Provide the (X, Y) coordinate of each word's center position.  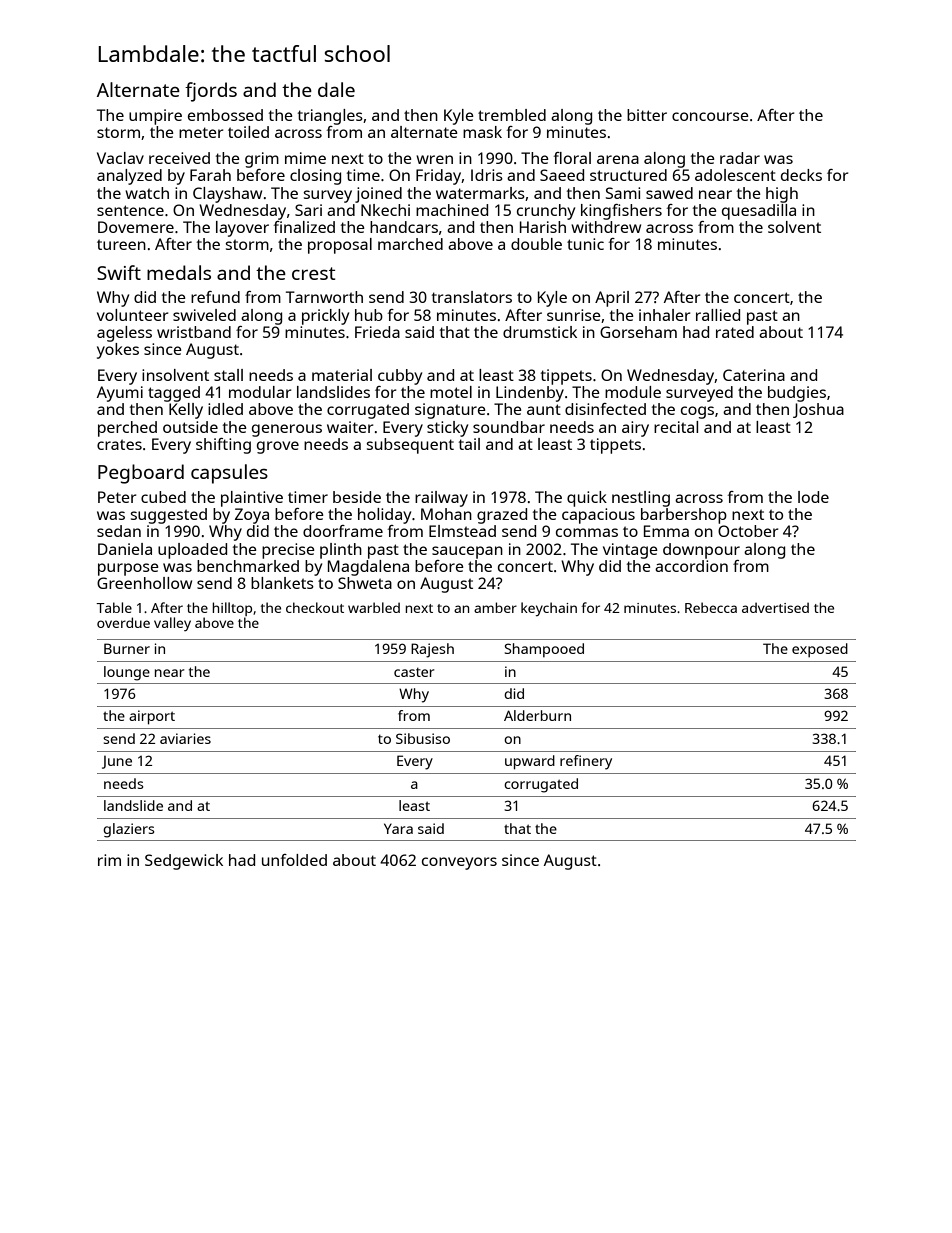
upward (530, 762)
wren (434, 159)
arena (618, 159)
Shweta (365, 583)
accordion (691, 566)
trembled (512, 115)
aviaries (185, 738)
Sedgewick (184, 862)
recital (676, 427)
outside (190, 427)
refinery (586, 762)
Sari (308, 210)
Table (114, 607)
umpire (155, 117)
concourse (710, 116)
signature (450, 411)
